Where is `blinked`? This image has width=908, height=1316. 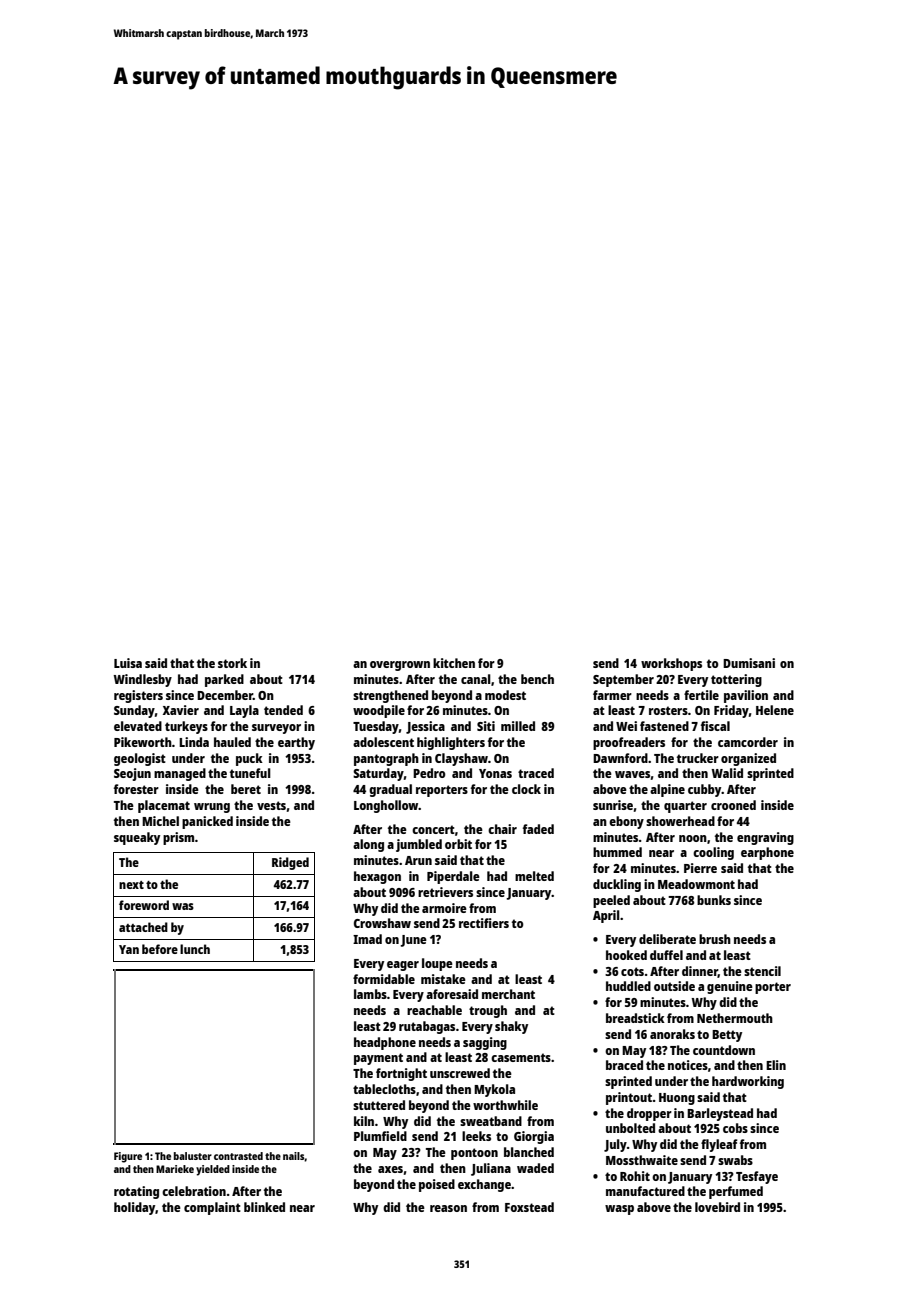 blinked is located at coordinates (264, 1207).
